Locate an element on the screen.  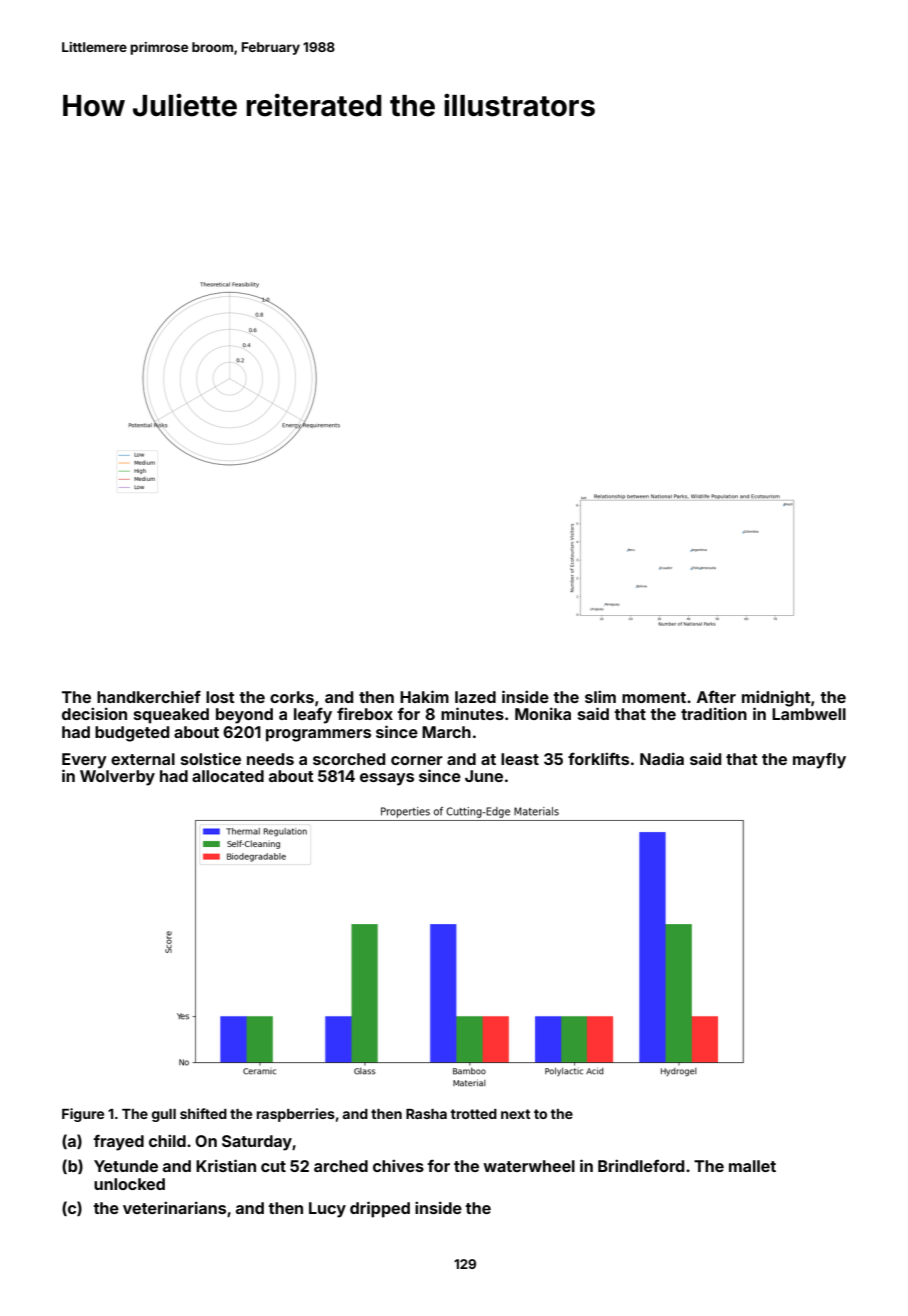
mayfly is located at coordinates (819, 760).
